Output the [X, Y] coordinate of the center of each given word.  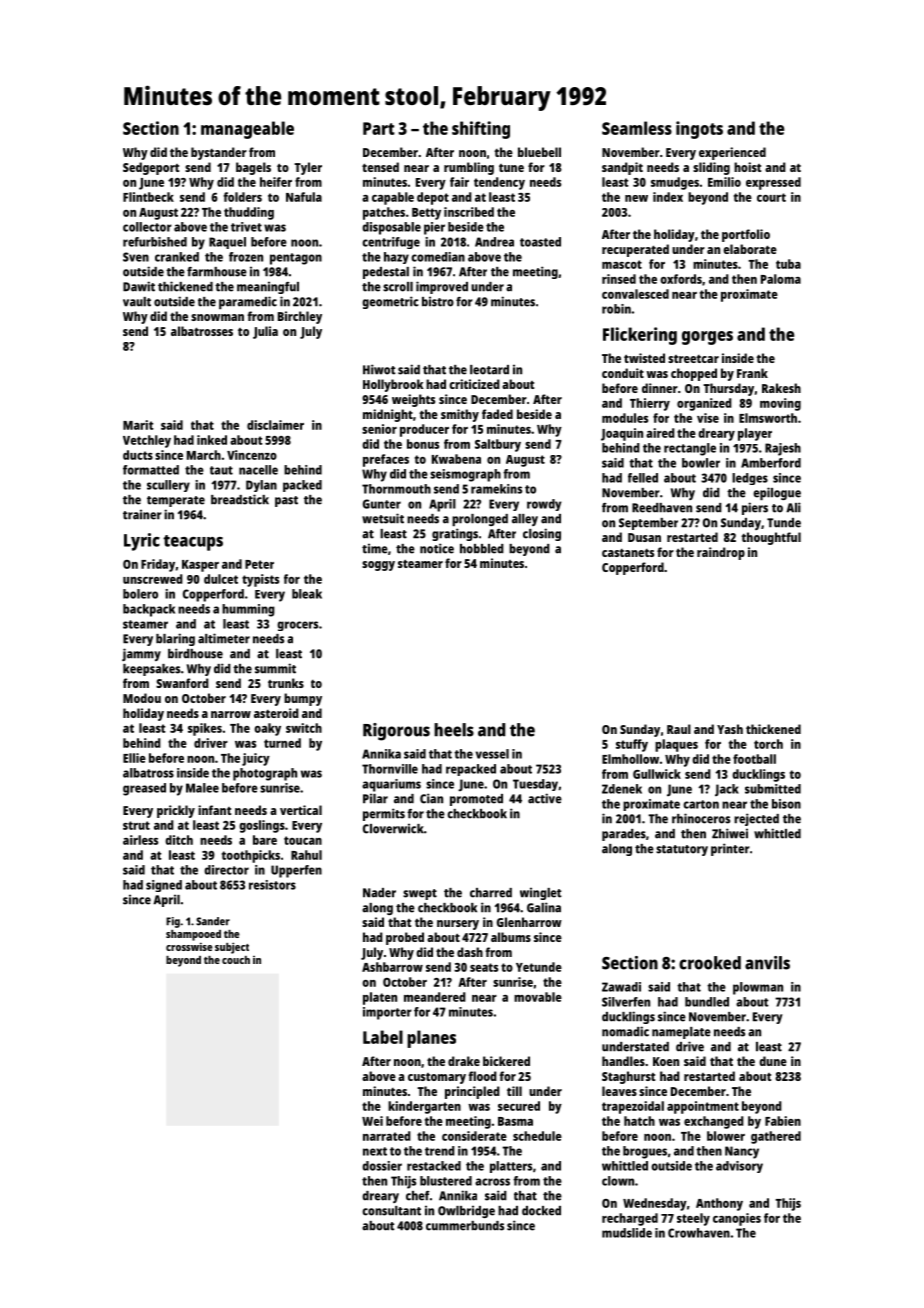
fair [459, 182]
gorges [707, 338]
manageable [247, 130]
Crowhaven [699, 1233]
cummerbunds [465, 1226]
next [375, 1151]
